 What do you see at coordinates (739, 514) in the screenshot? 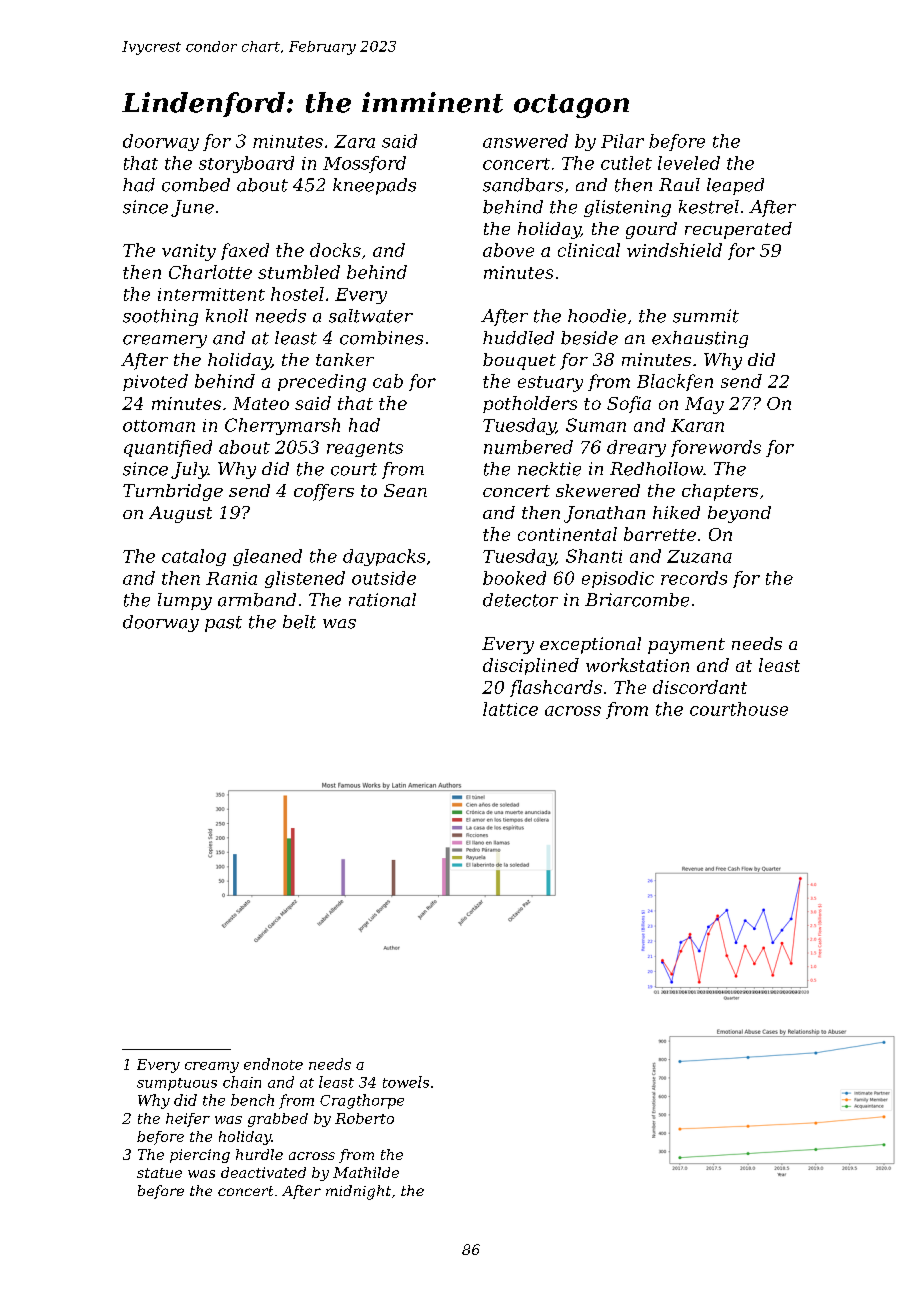
I see `beyond` at bounding box center [739, 514].
